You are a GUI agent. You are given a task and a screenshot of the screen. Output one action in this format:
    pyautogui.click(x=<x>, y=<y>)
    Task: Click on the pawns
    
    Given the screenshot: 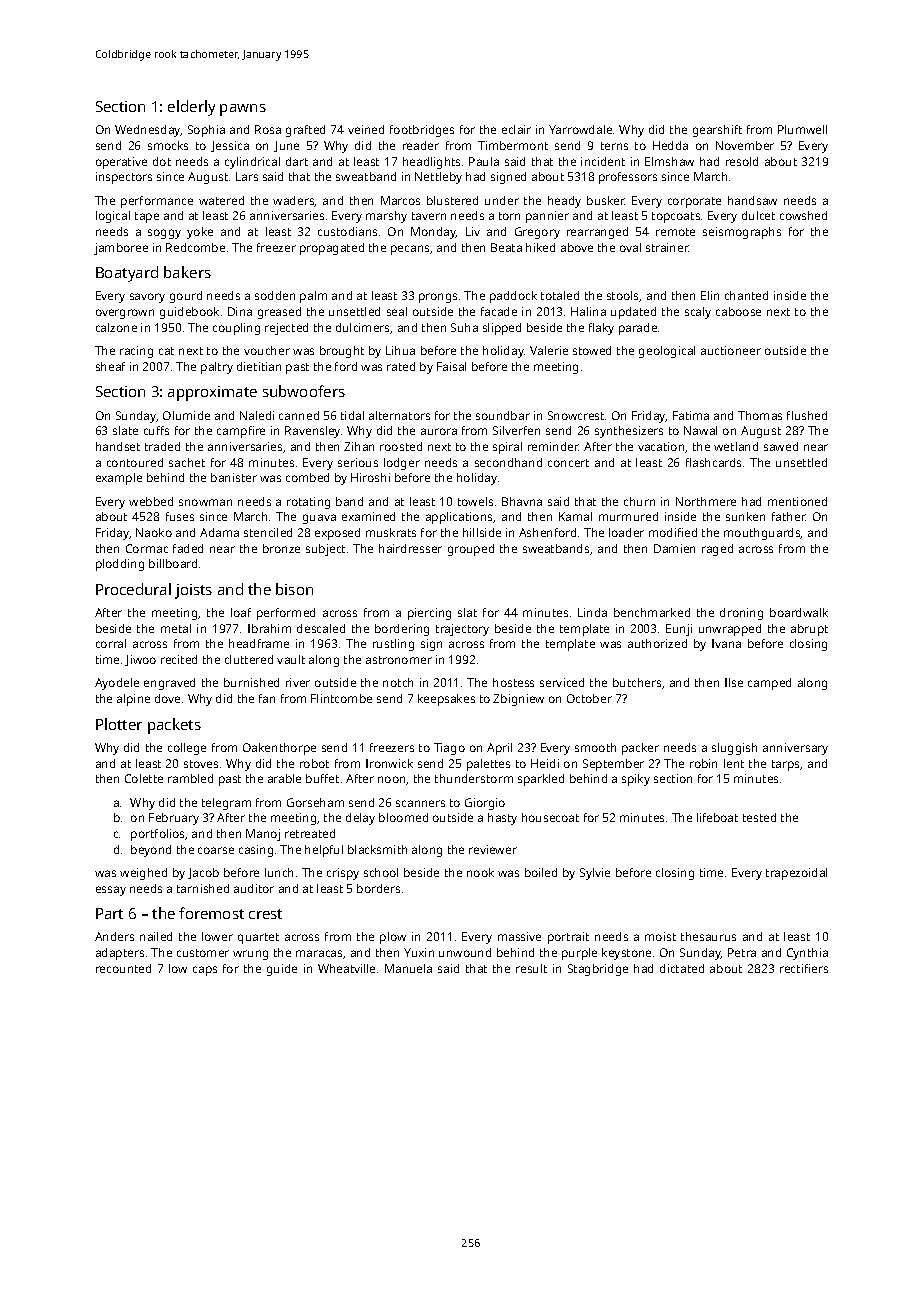 What is the action you would take?
    pyautogui.click(x=243, y=110)
